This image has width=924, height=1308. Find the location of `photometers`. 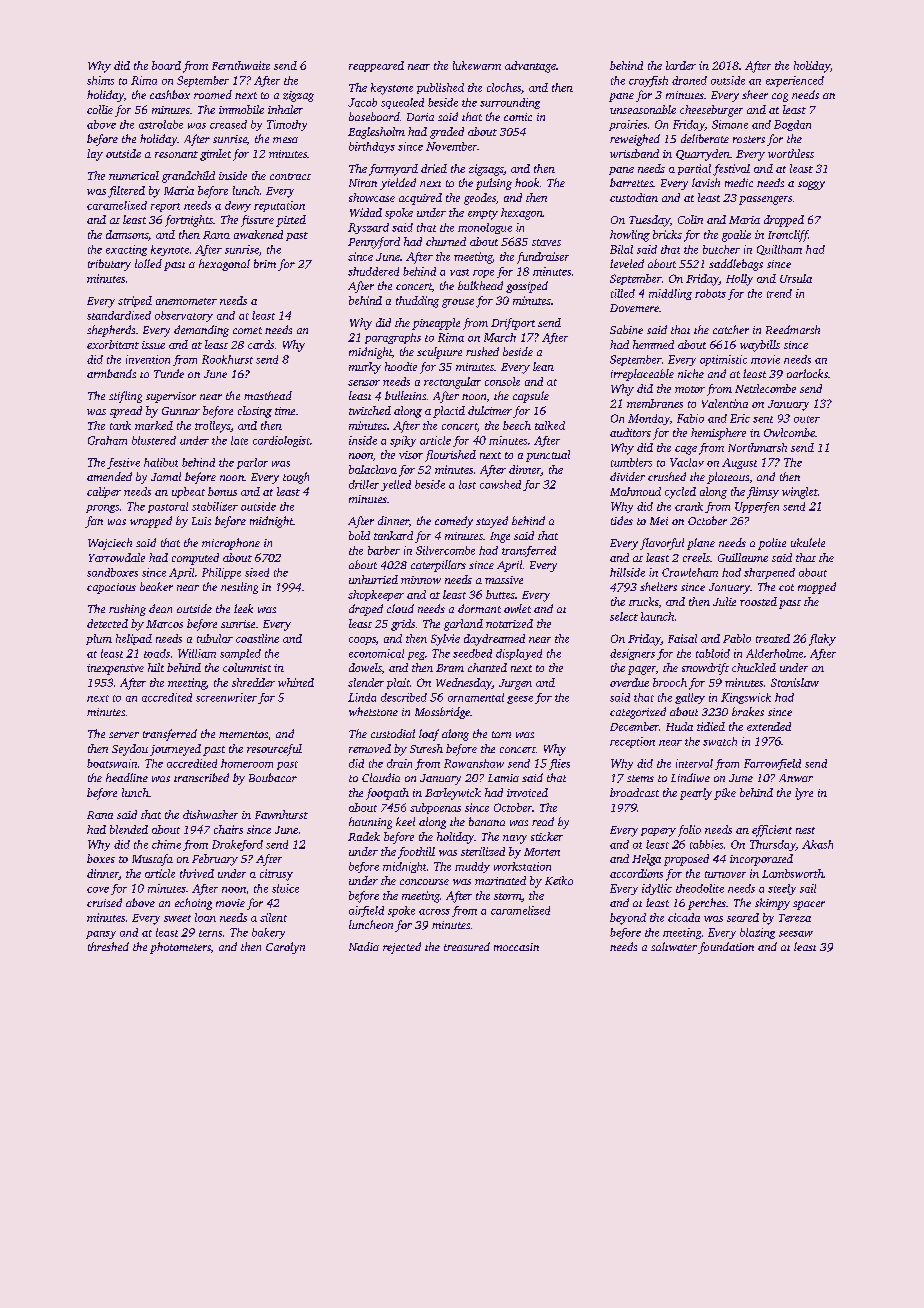

photometers is located at coordinates (180, 948).
